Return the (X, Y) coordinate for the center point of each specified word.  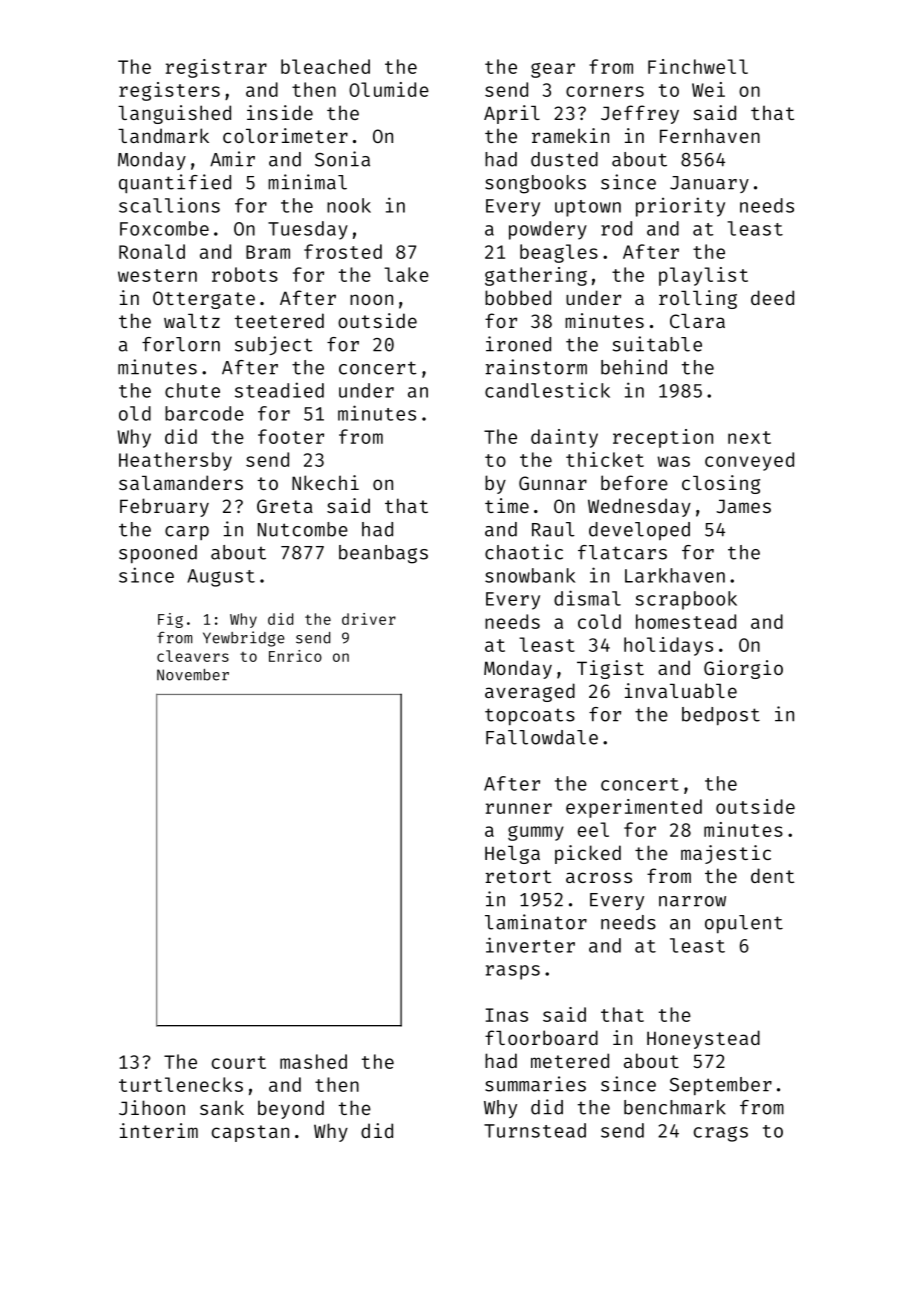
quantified (175, 184)
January (709, 184)
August (221, 578)
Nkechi (325, 482)
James (743, 506)
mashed (313, 1061)
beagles (559, 253)
